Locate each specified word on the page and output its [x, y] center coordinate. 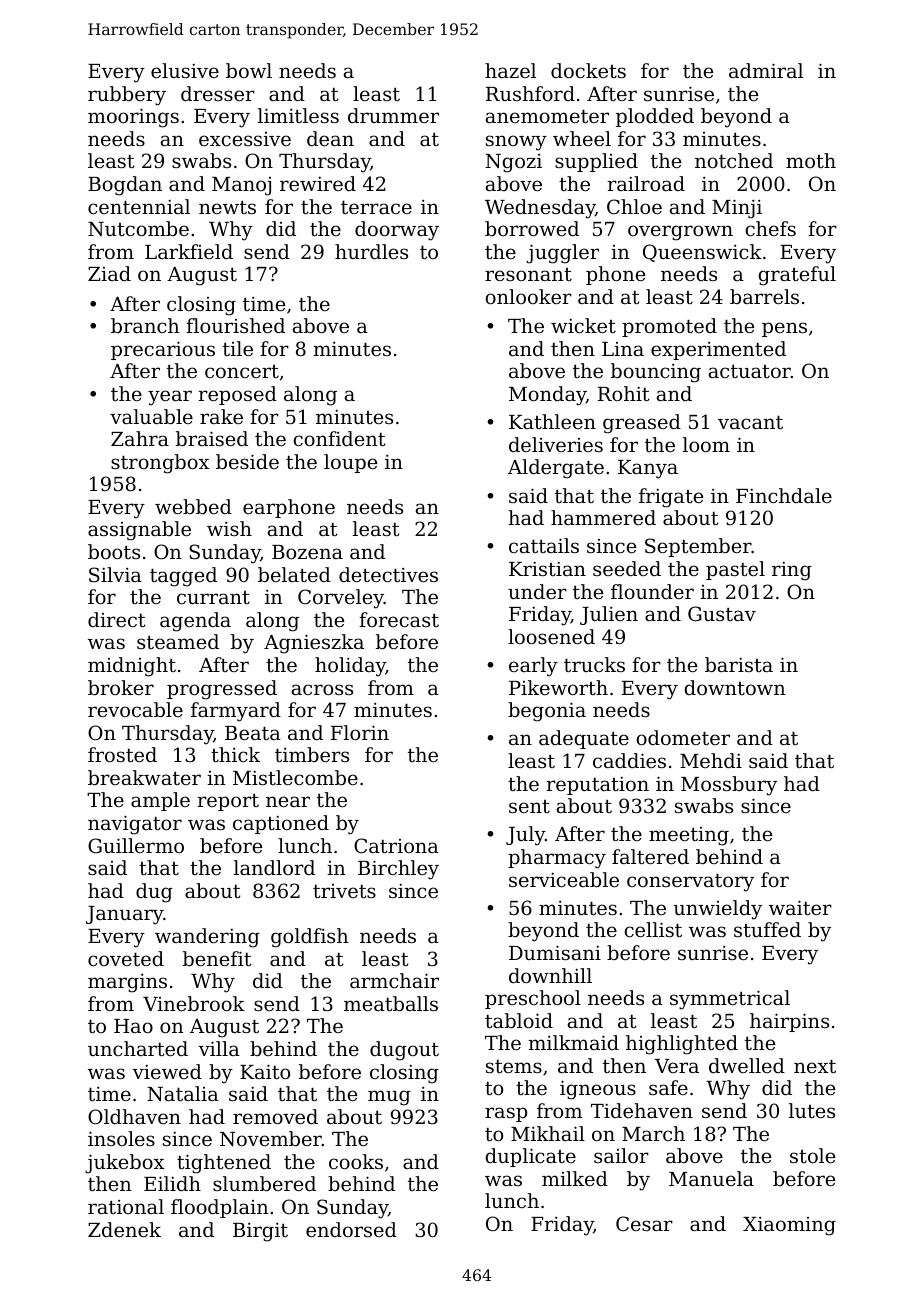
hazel [510, 70]
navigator [135, 825]
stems [514, 1066]
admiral [766, 70]
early [533, 667]
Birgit [260, 1232]
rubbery [127, 96]
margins [127, 983]
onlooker [528, 296]
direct [116, 619]
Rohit [623, 393]
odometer [683, 737]
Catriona [396, 845]
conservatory [690, 883]
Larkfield [189, 251]
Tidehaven [642, 1110]
